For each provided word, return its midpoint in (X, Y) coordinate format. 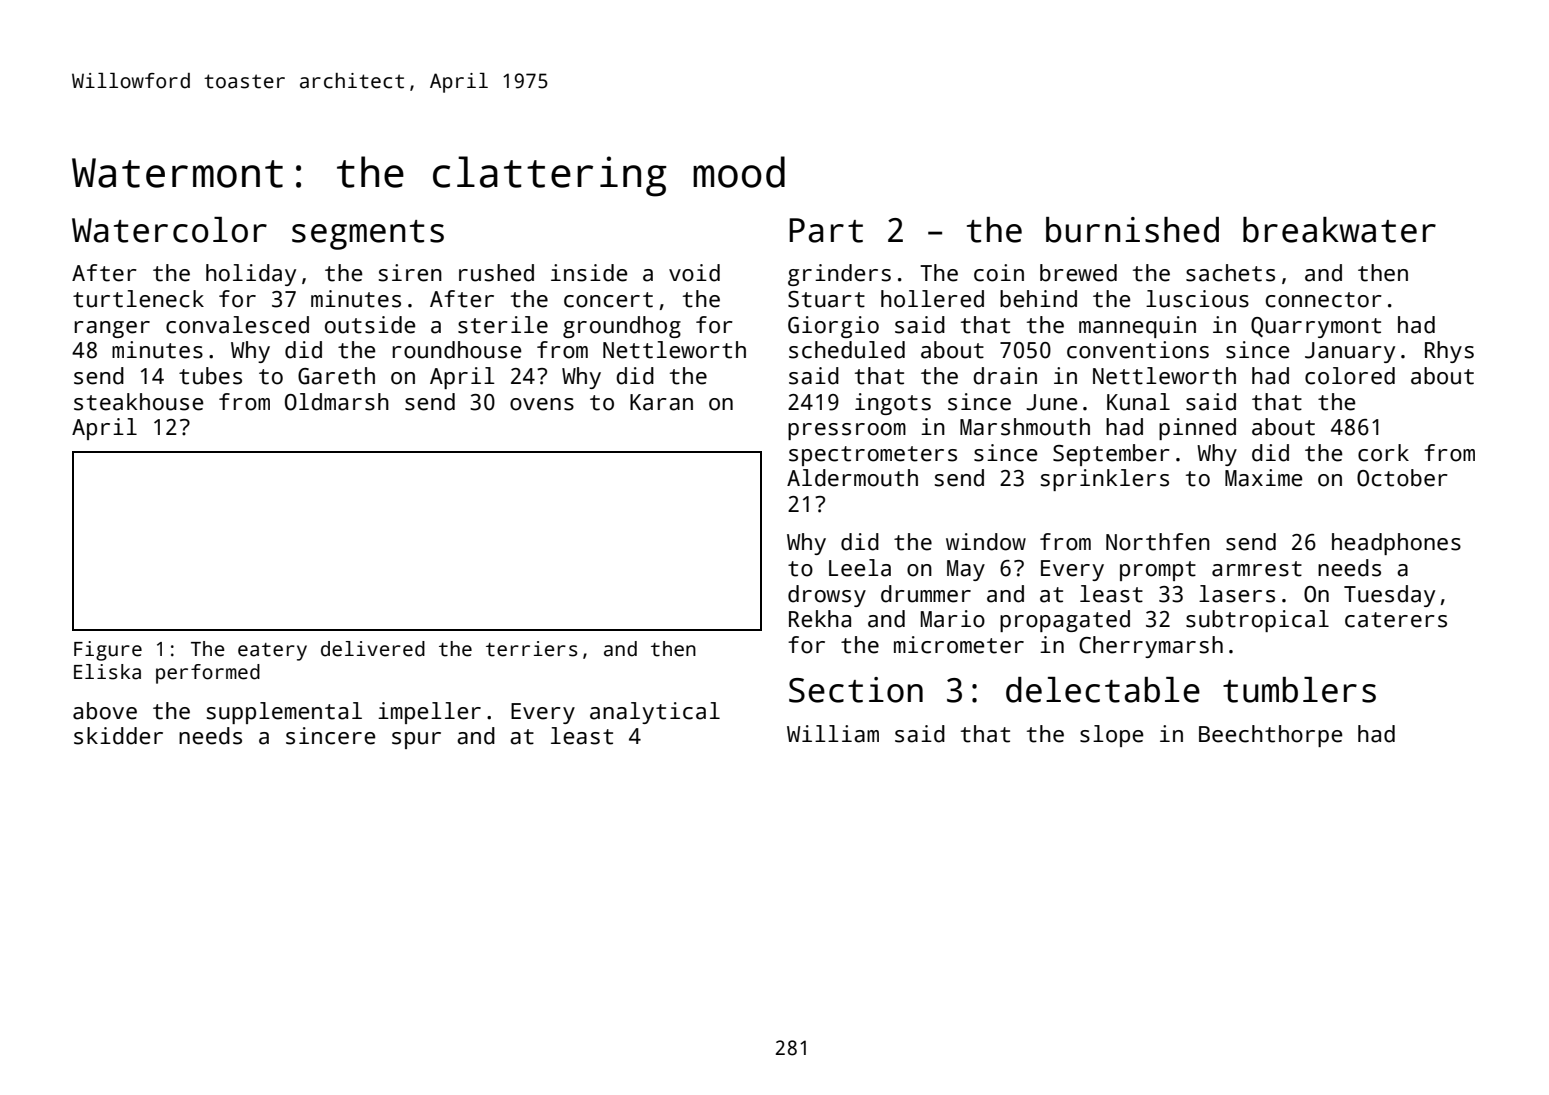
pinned (1197, 429)
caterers (1396, 620)
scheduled (847, 350)
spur (416, 740)
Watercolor (169, 230)
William (833, 734)
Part (826, 230)
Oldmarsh (337, 402)
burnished (1132, 230)
